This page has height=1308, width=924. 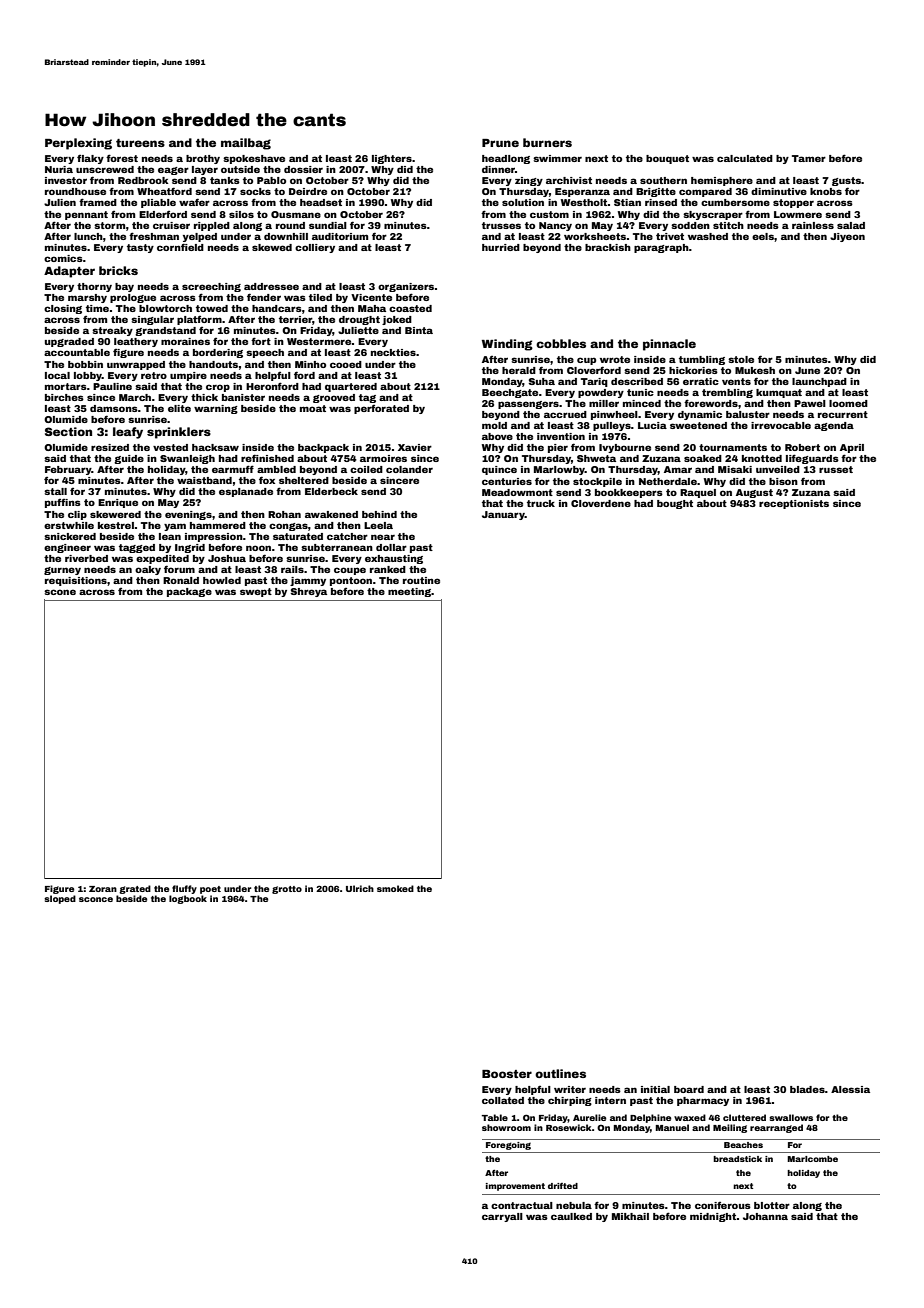 What do you see at coordinates (672, 1127) in the page?
I see `Manuel` at bounding box center [672, 1127].
